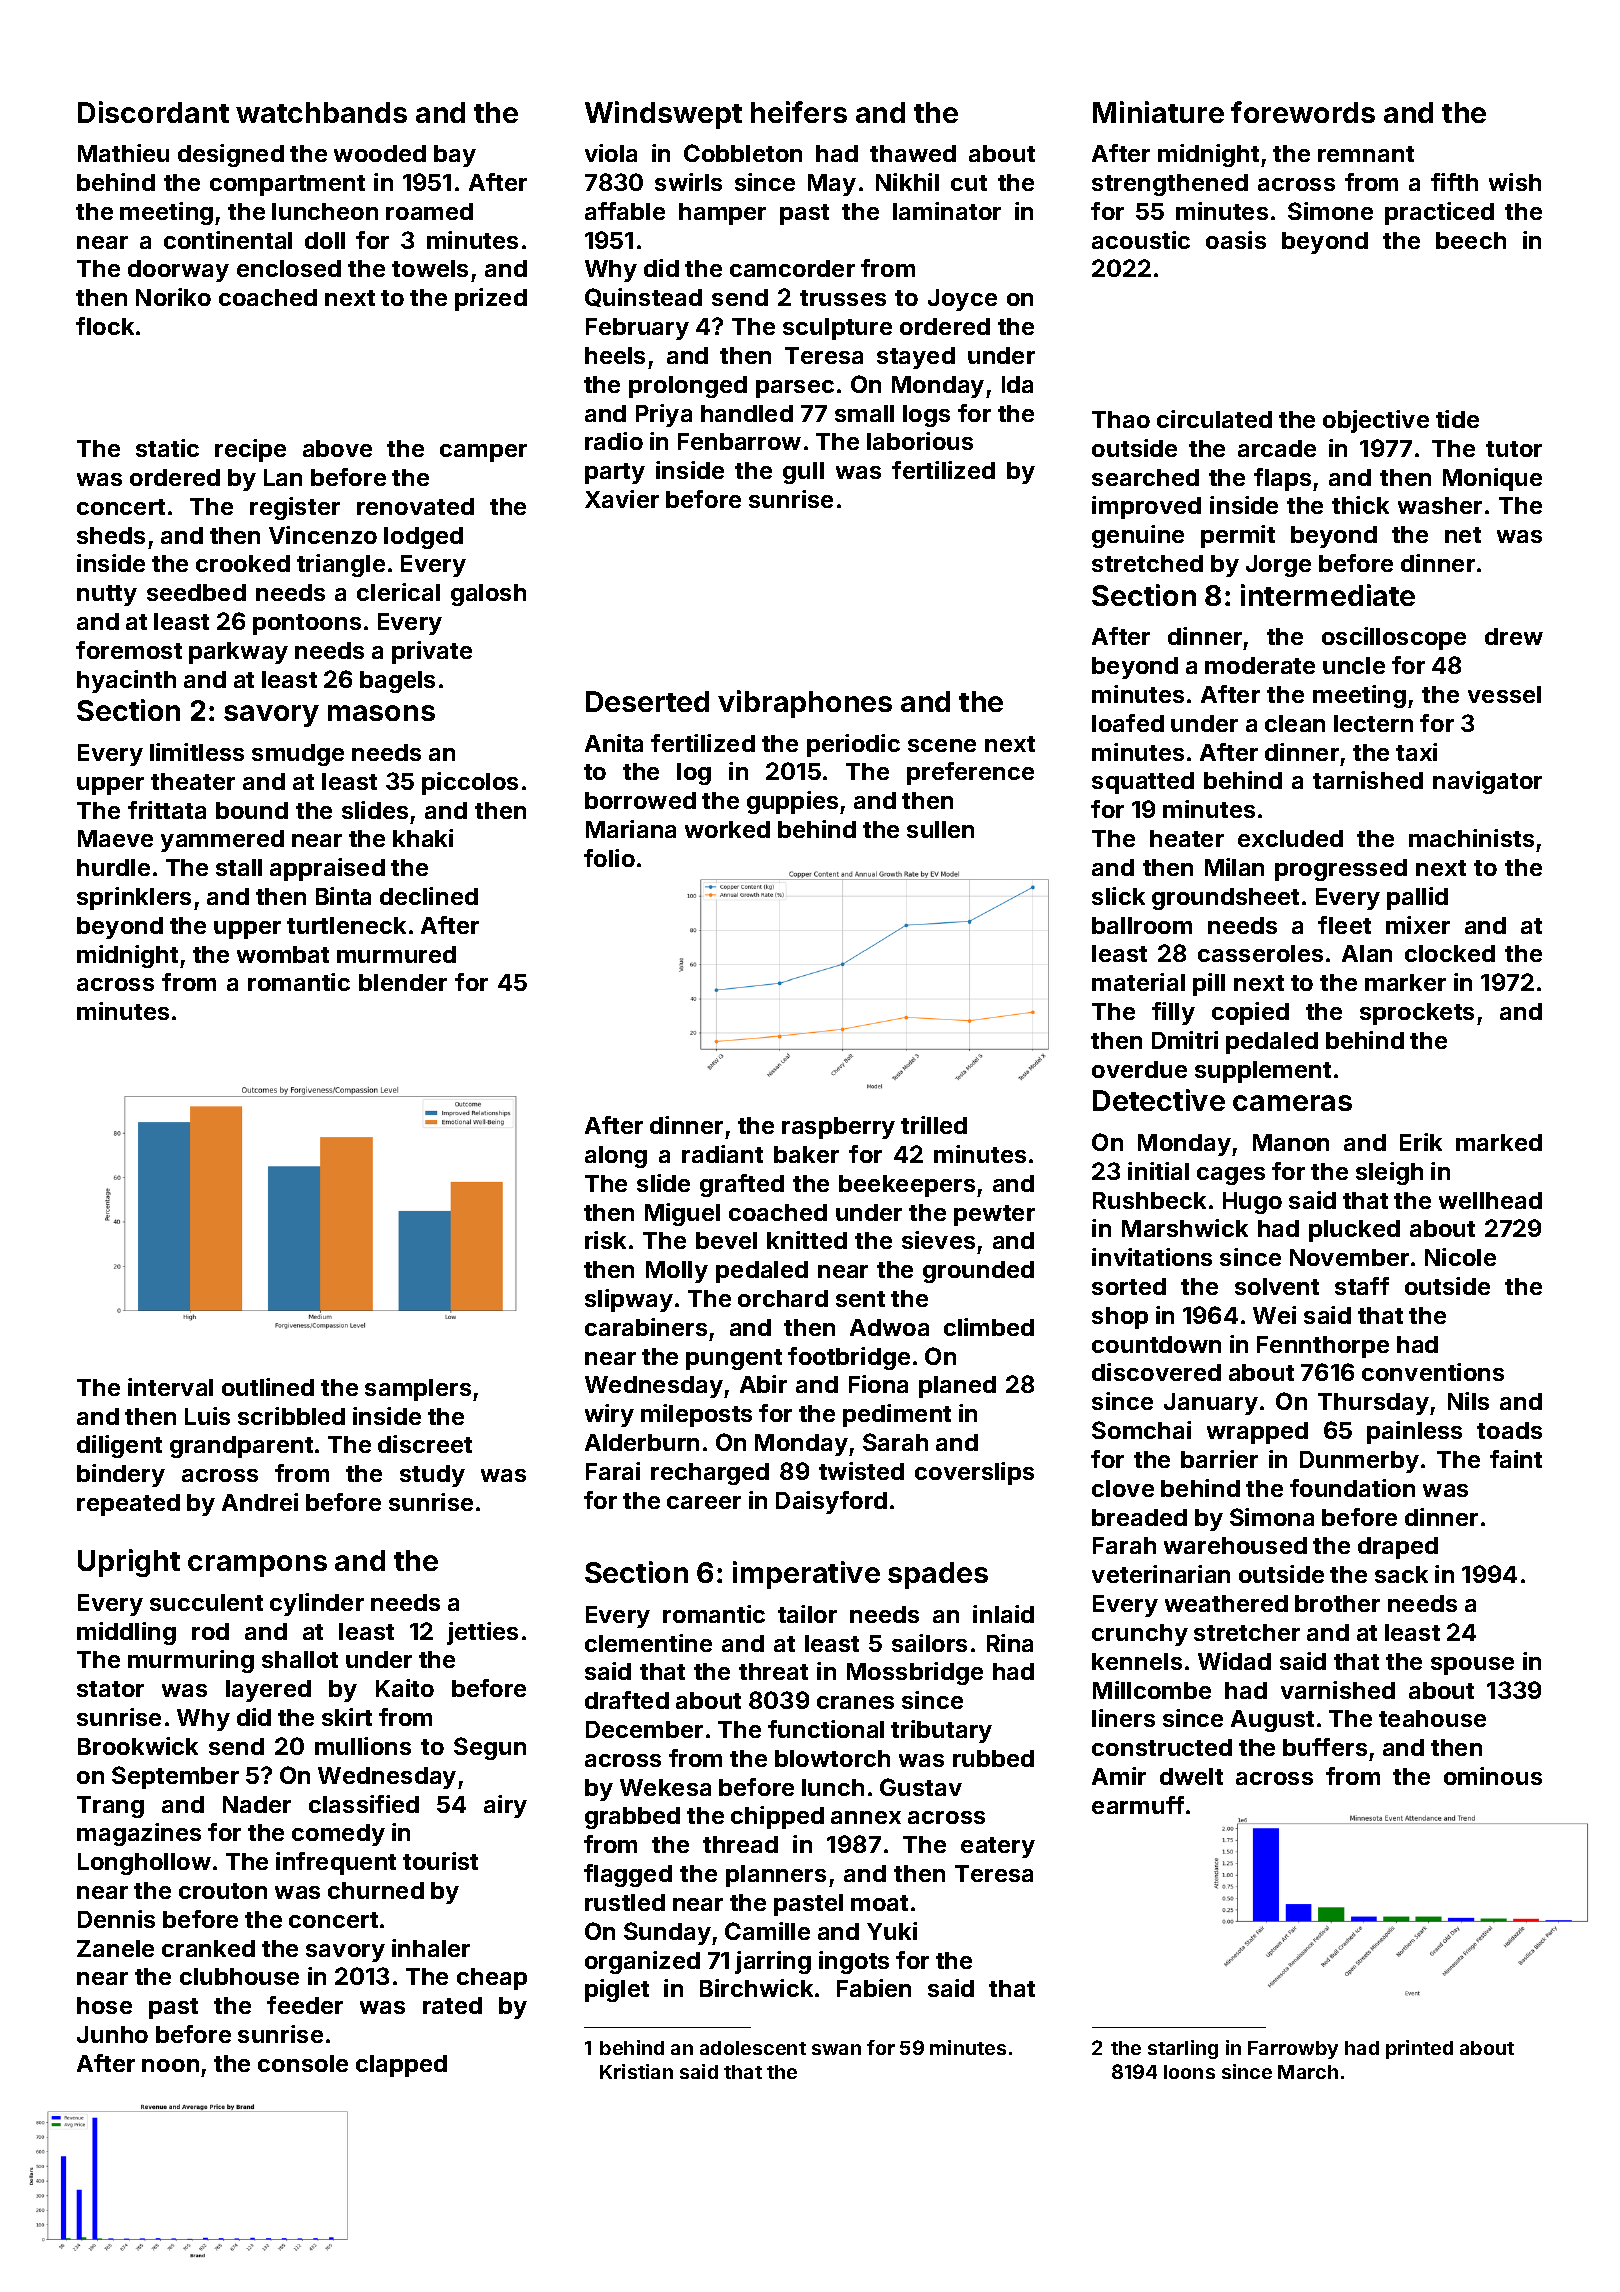 The image size is (1620, 2292). What do you see at coordinates (663, 115) in the page?
I see `Windswept` at bounding box center [663, 115].
